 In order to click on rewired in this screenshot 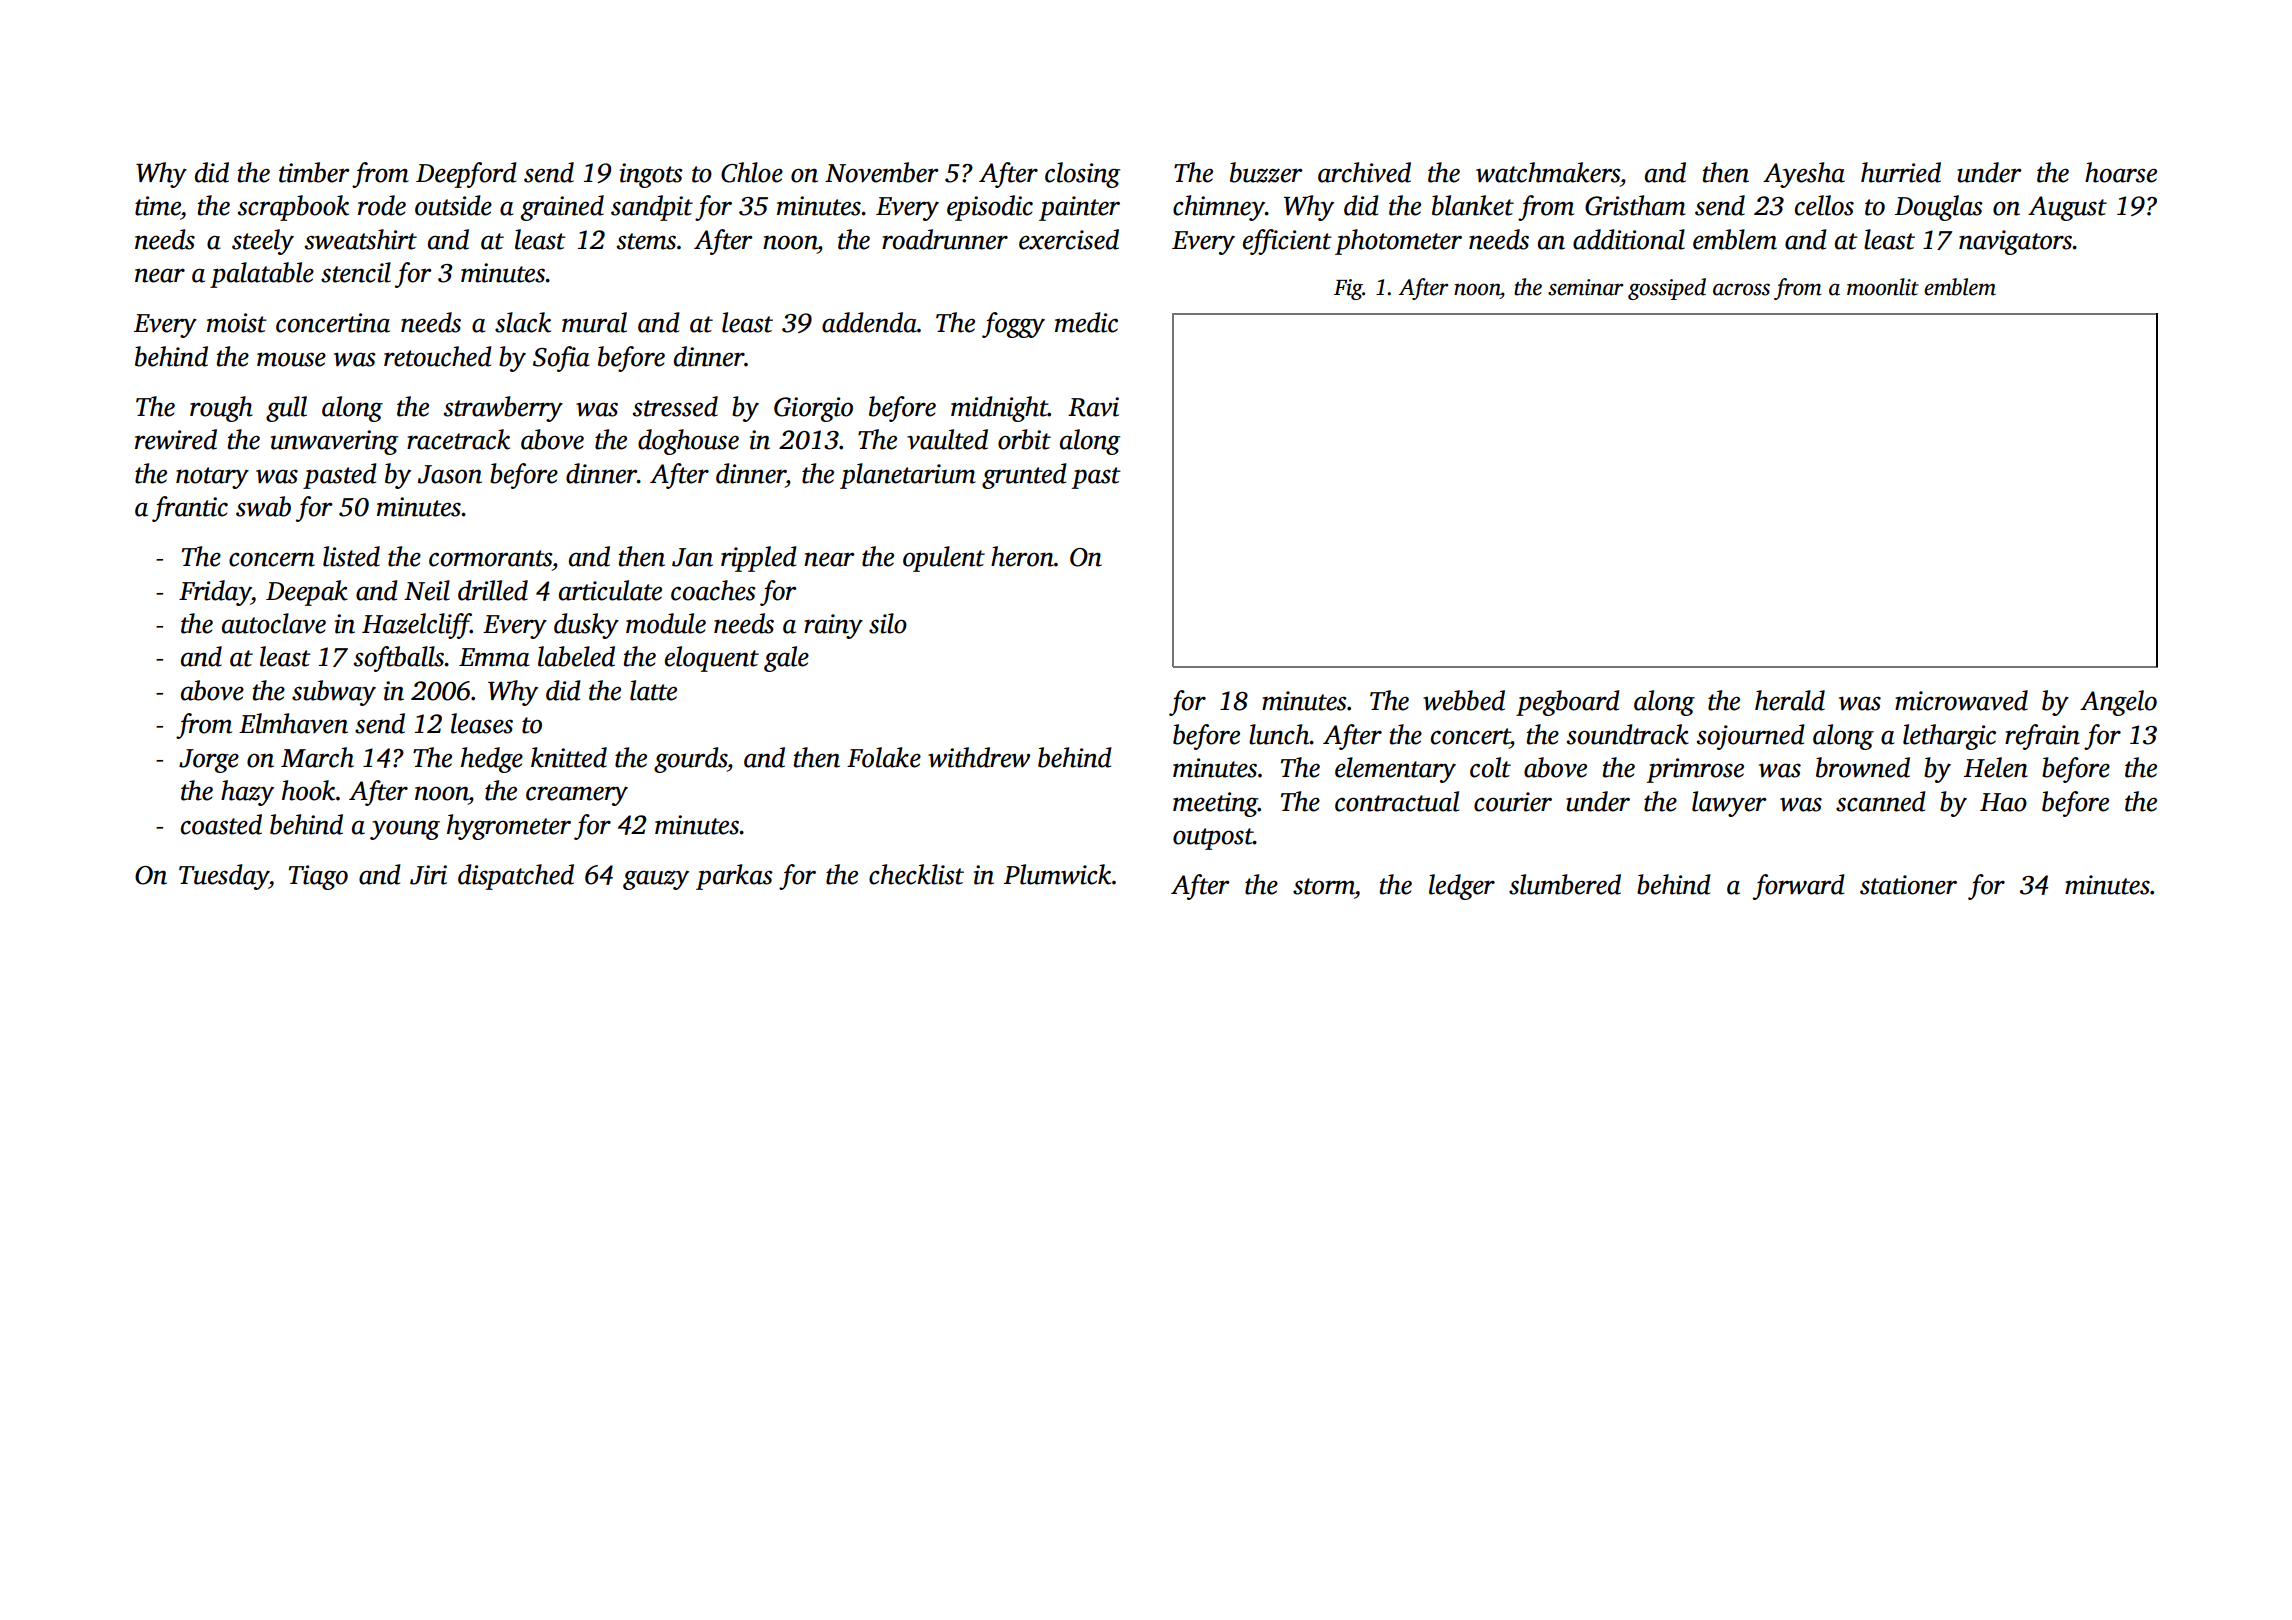, I will do `click(176, 439)`.
